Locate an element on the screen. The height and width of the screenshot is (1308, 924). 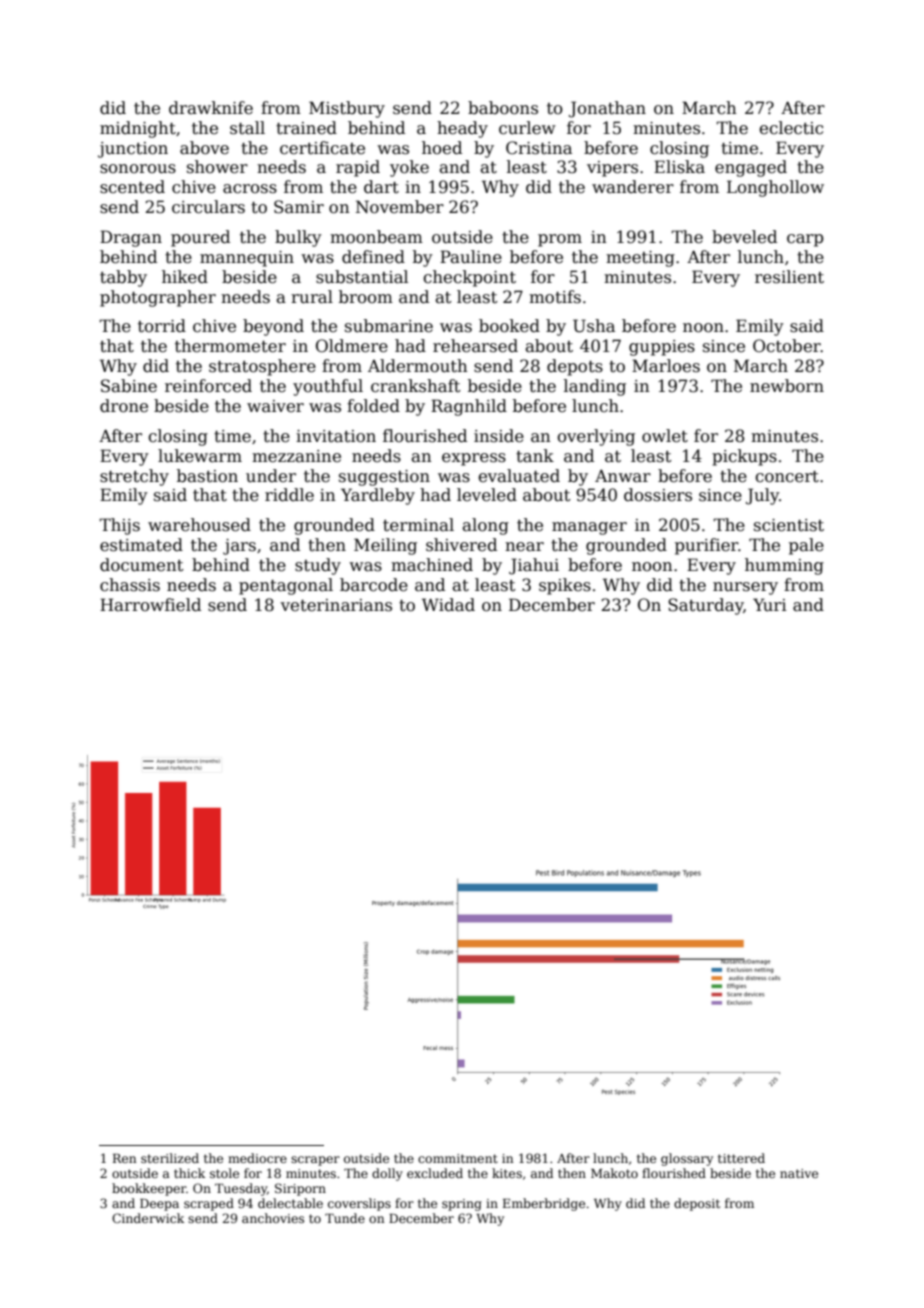
trained is located at coordinates (306, 128).
